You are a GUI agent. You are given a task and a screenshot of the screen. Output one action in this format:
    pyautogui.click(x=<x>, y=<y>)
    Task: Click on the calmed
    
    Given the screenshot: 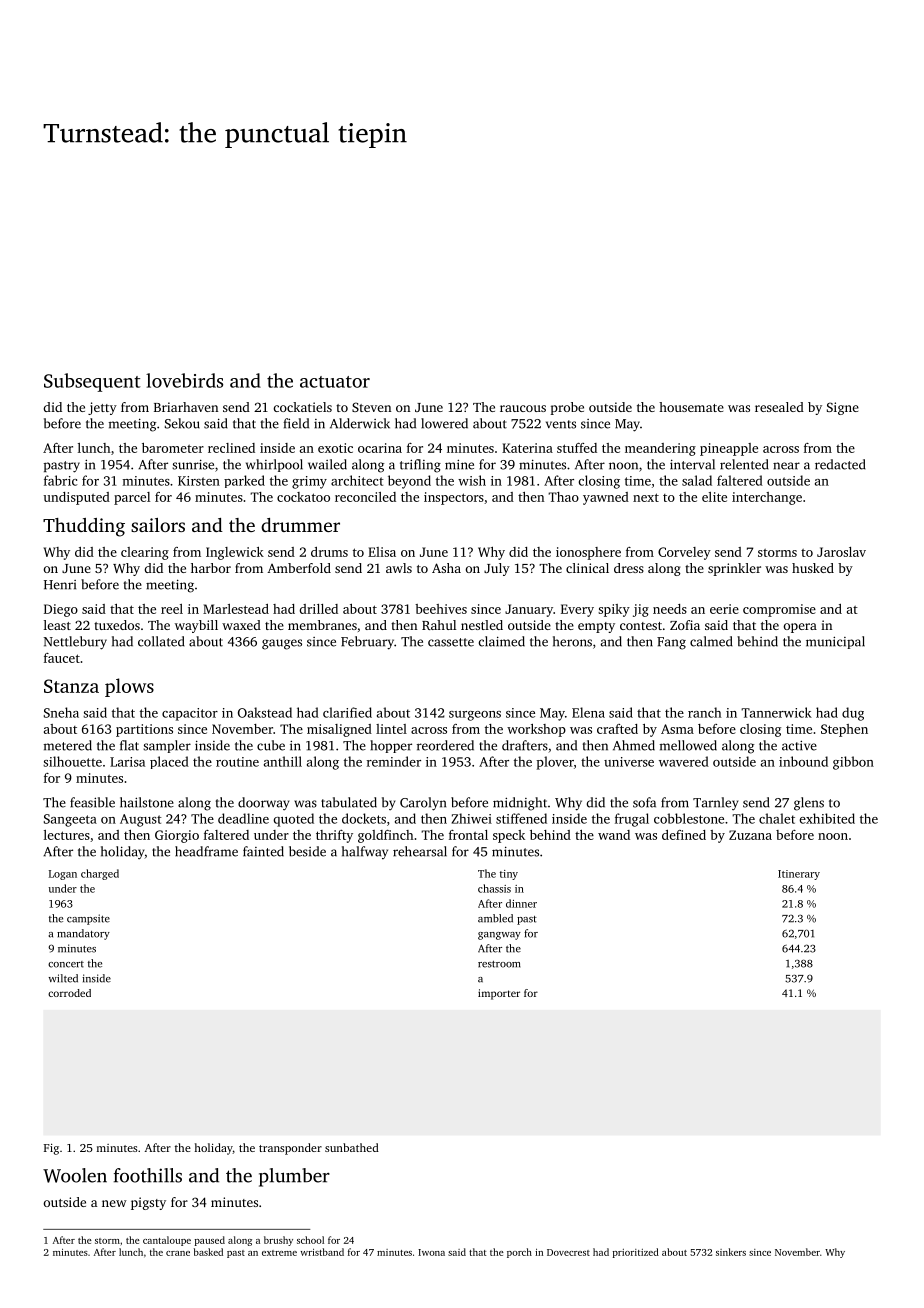 What is the action you would take?
    pyautogui.click(x=711, y=641)
